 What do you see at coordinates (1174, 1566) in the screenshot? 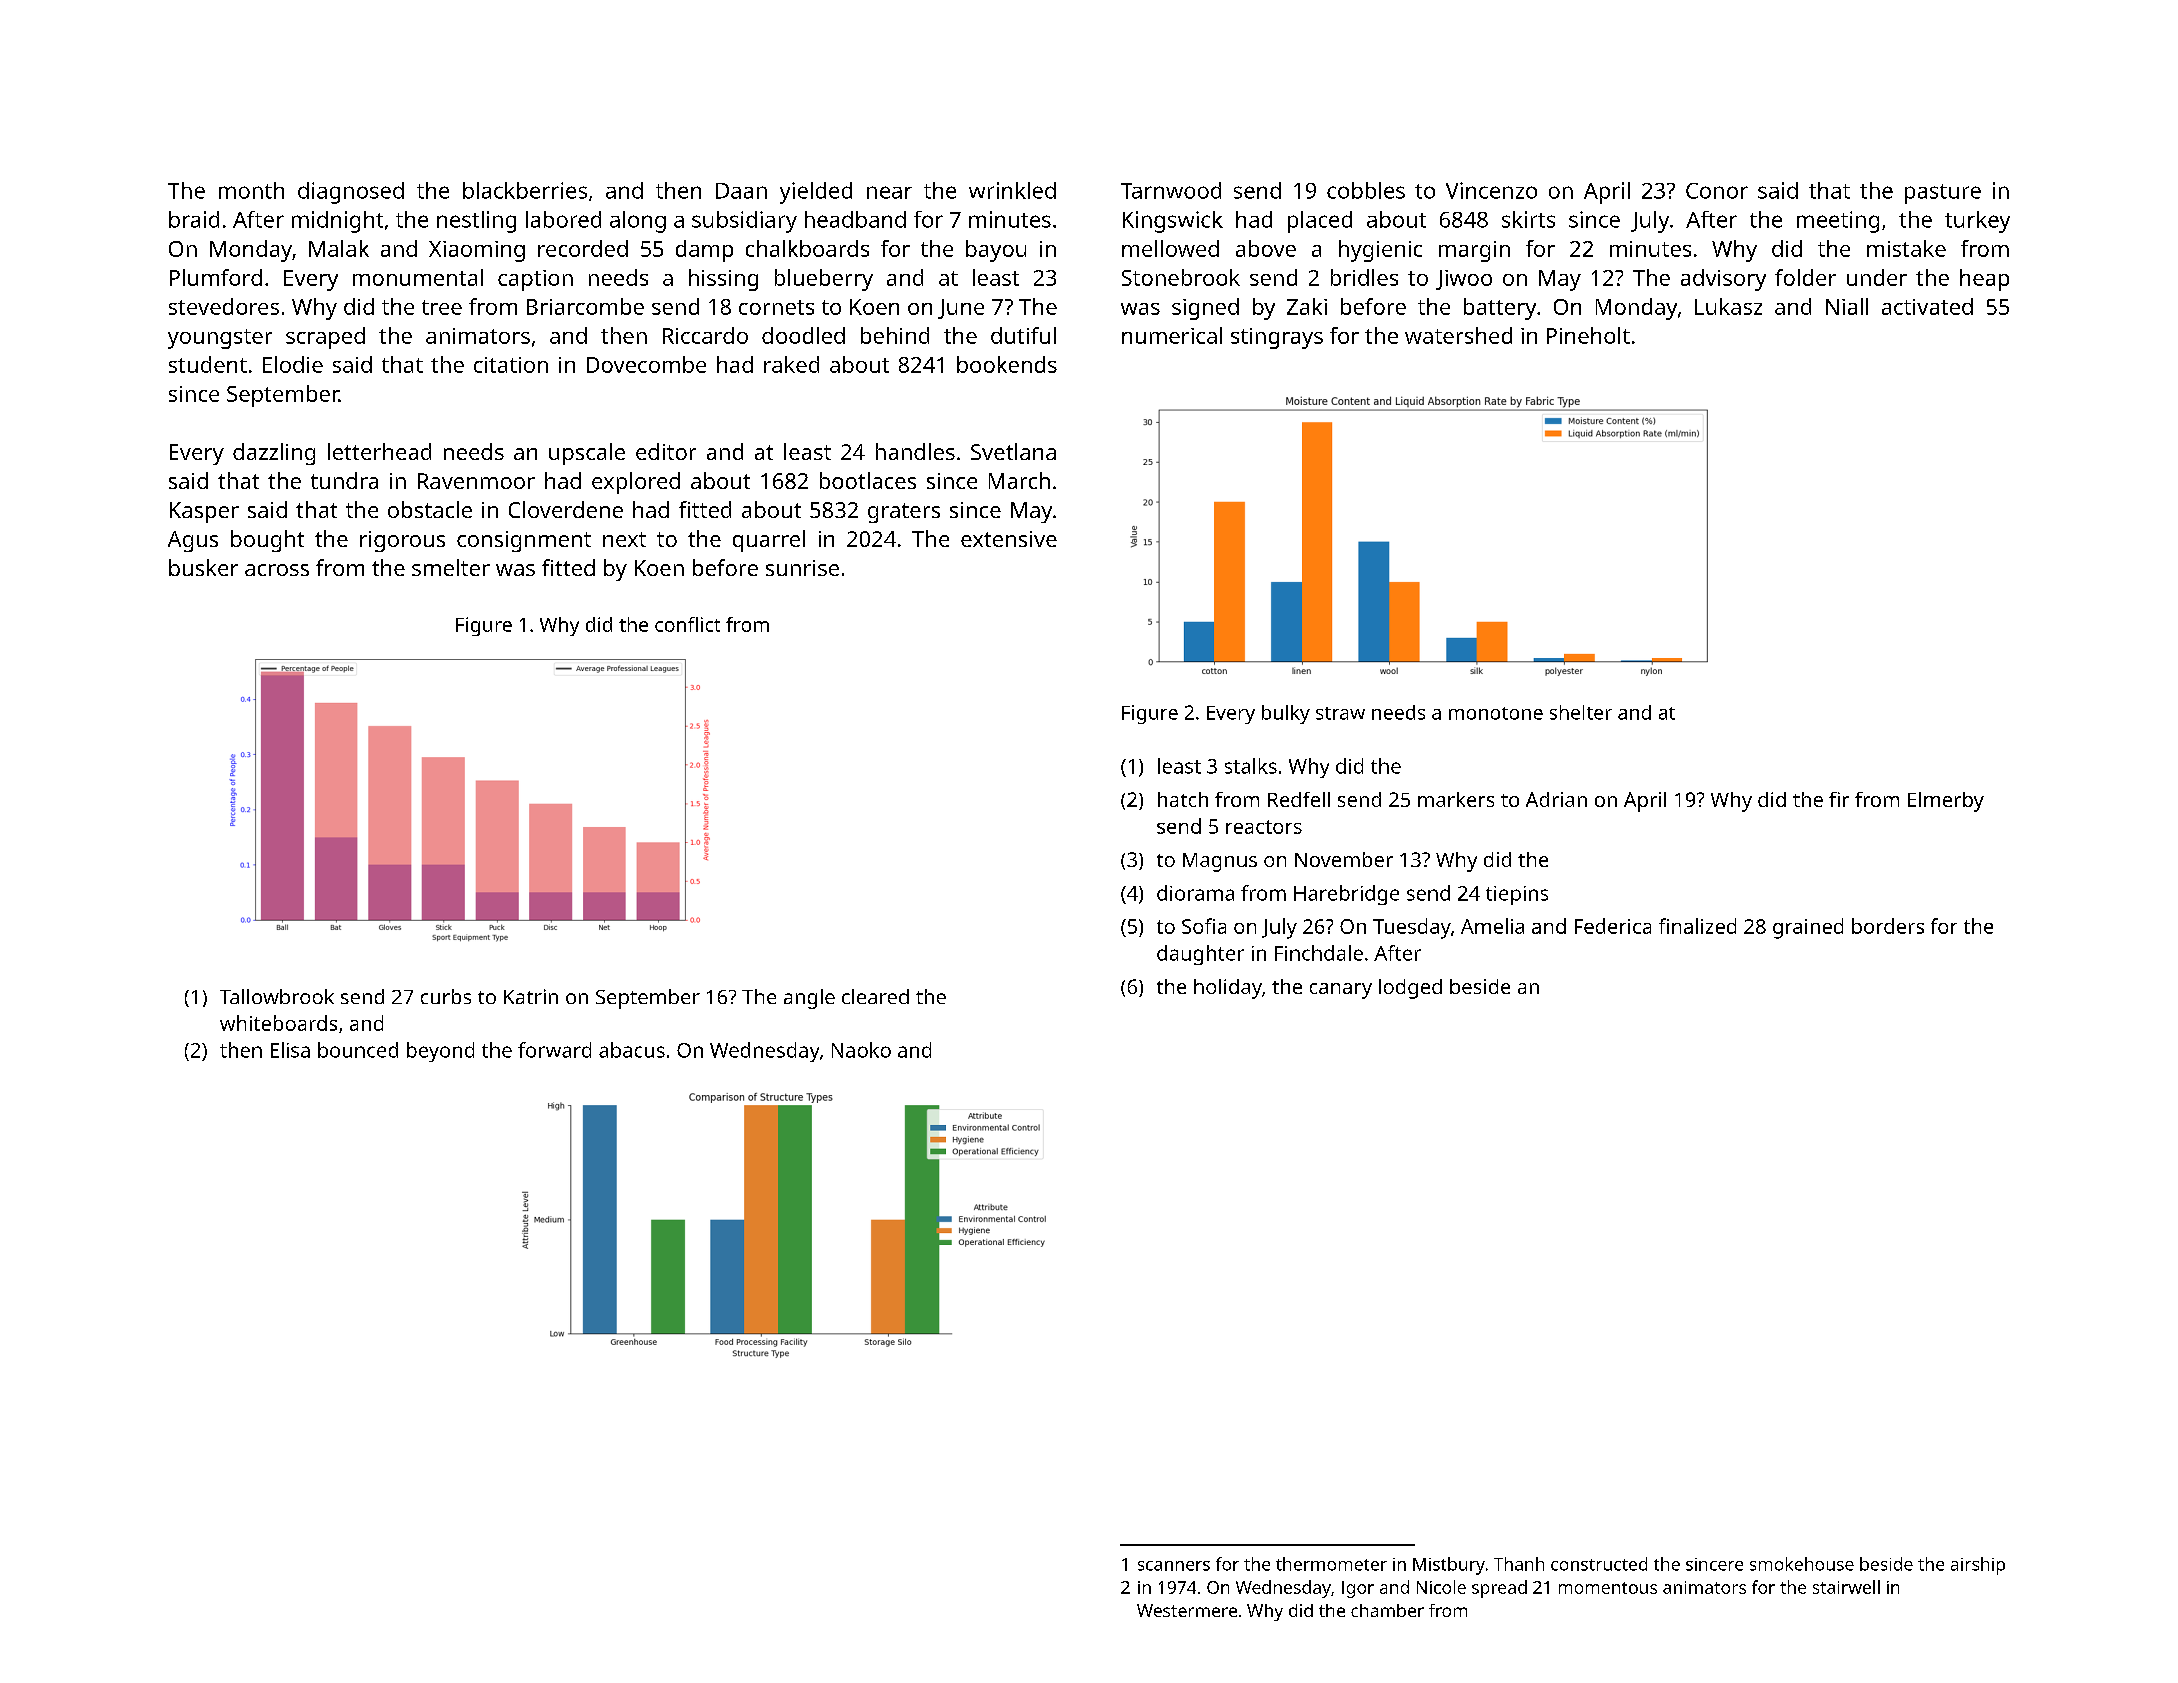
I see `scanners` at bounding box center [1174, 1566].
